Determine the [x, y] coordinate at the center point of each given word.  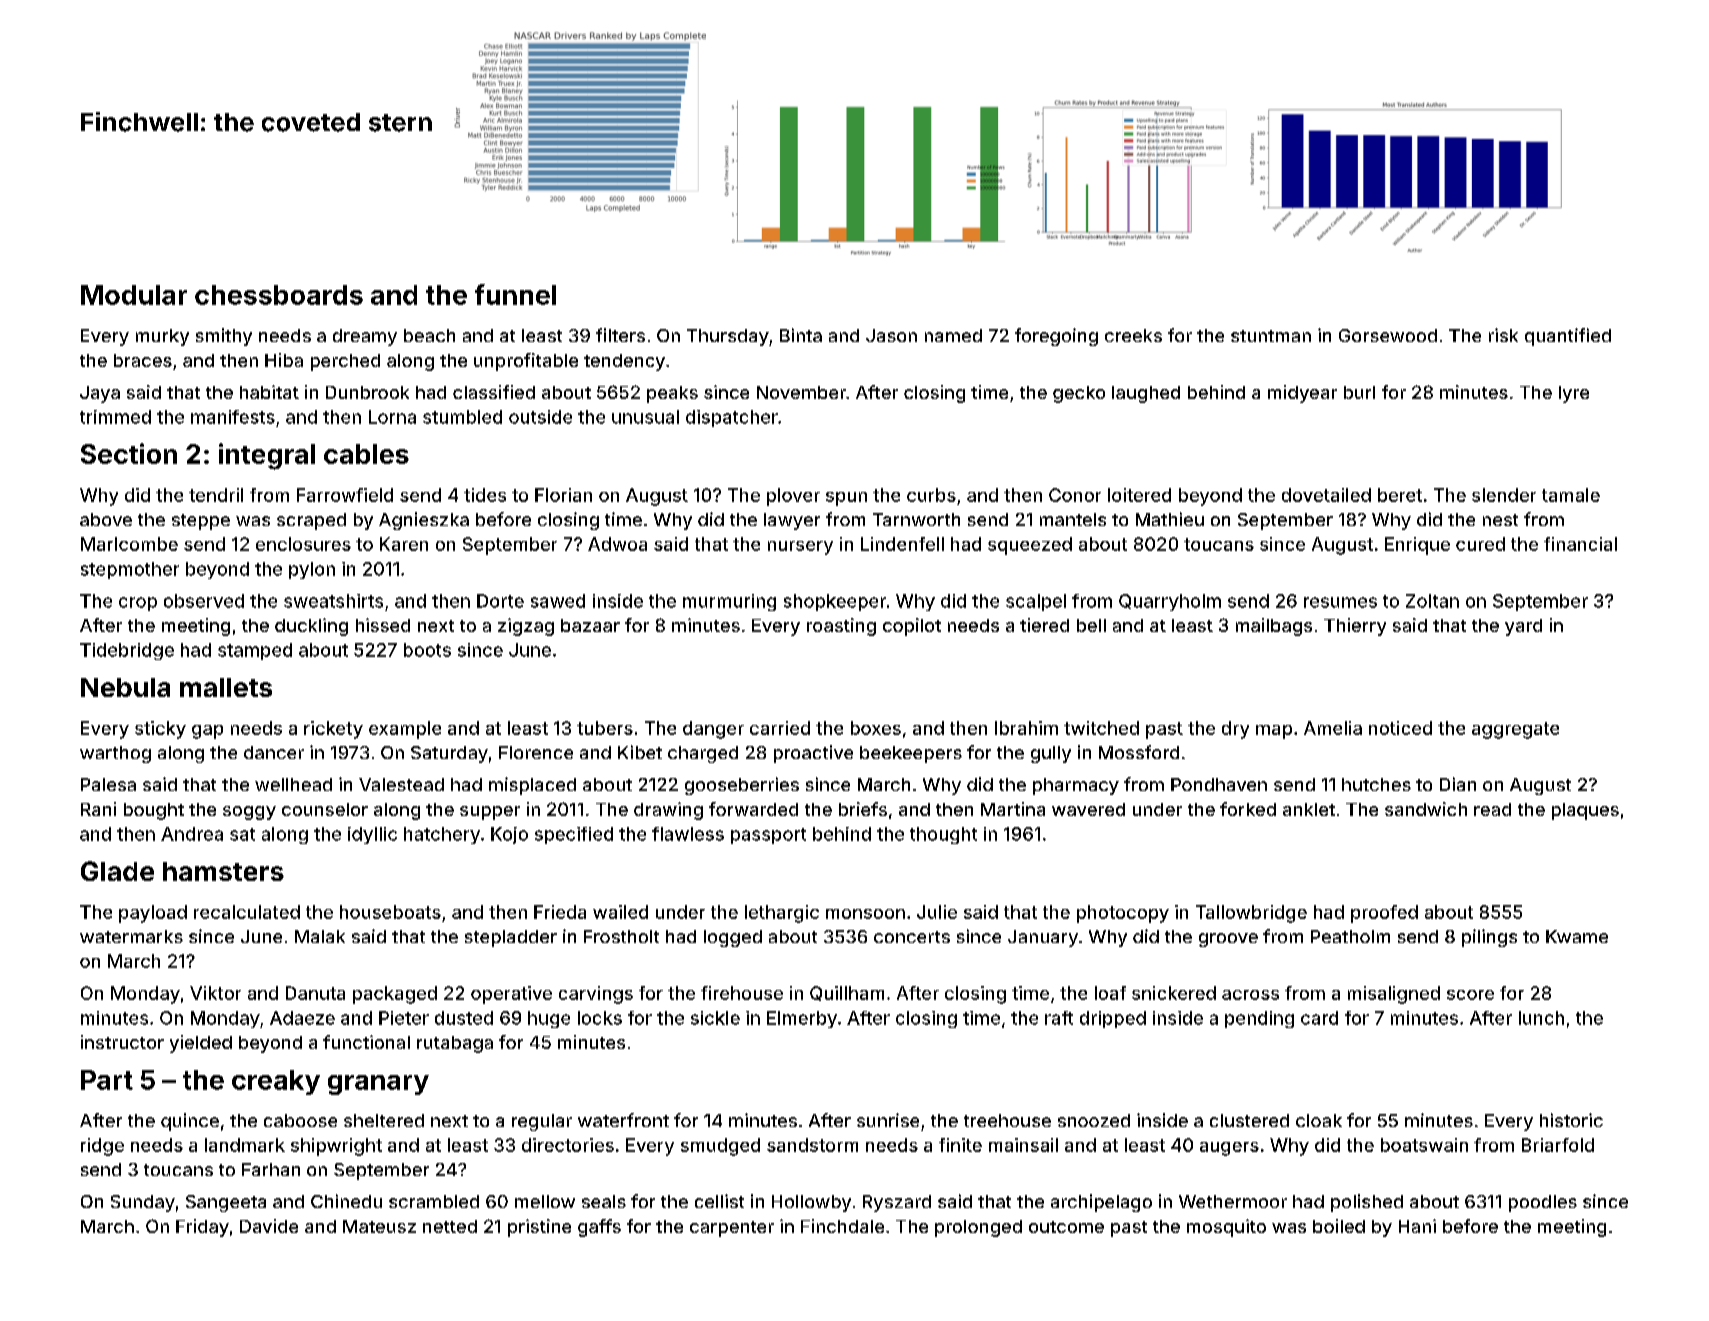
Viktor [215, 993]
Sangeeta [226, 1203]
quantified [1568, 337]
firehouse [742, 993]
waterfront [623, 1120]
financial [1580, 544]
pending [1259, 1019]
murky [162, 337]
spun [846, 499]
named [953, 335]
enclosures [303, 544]
